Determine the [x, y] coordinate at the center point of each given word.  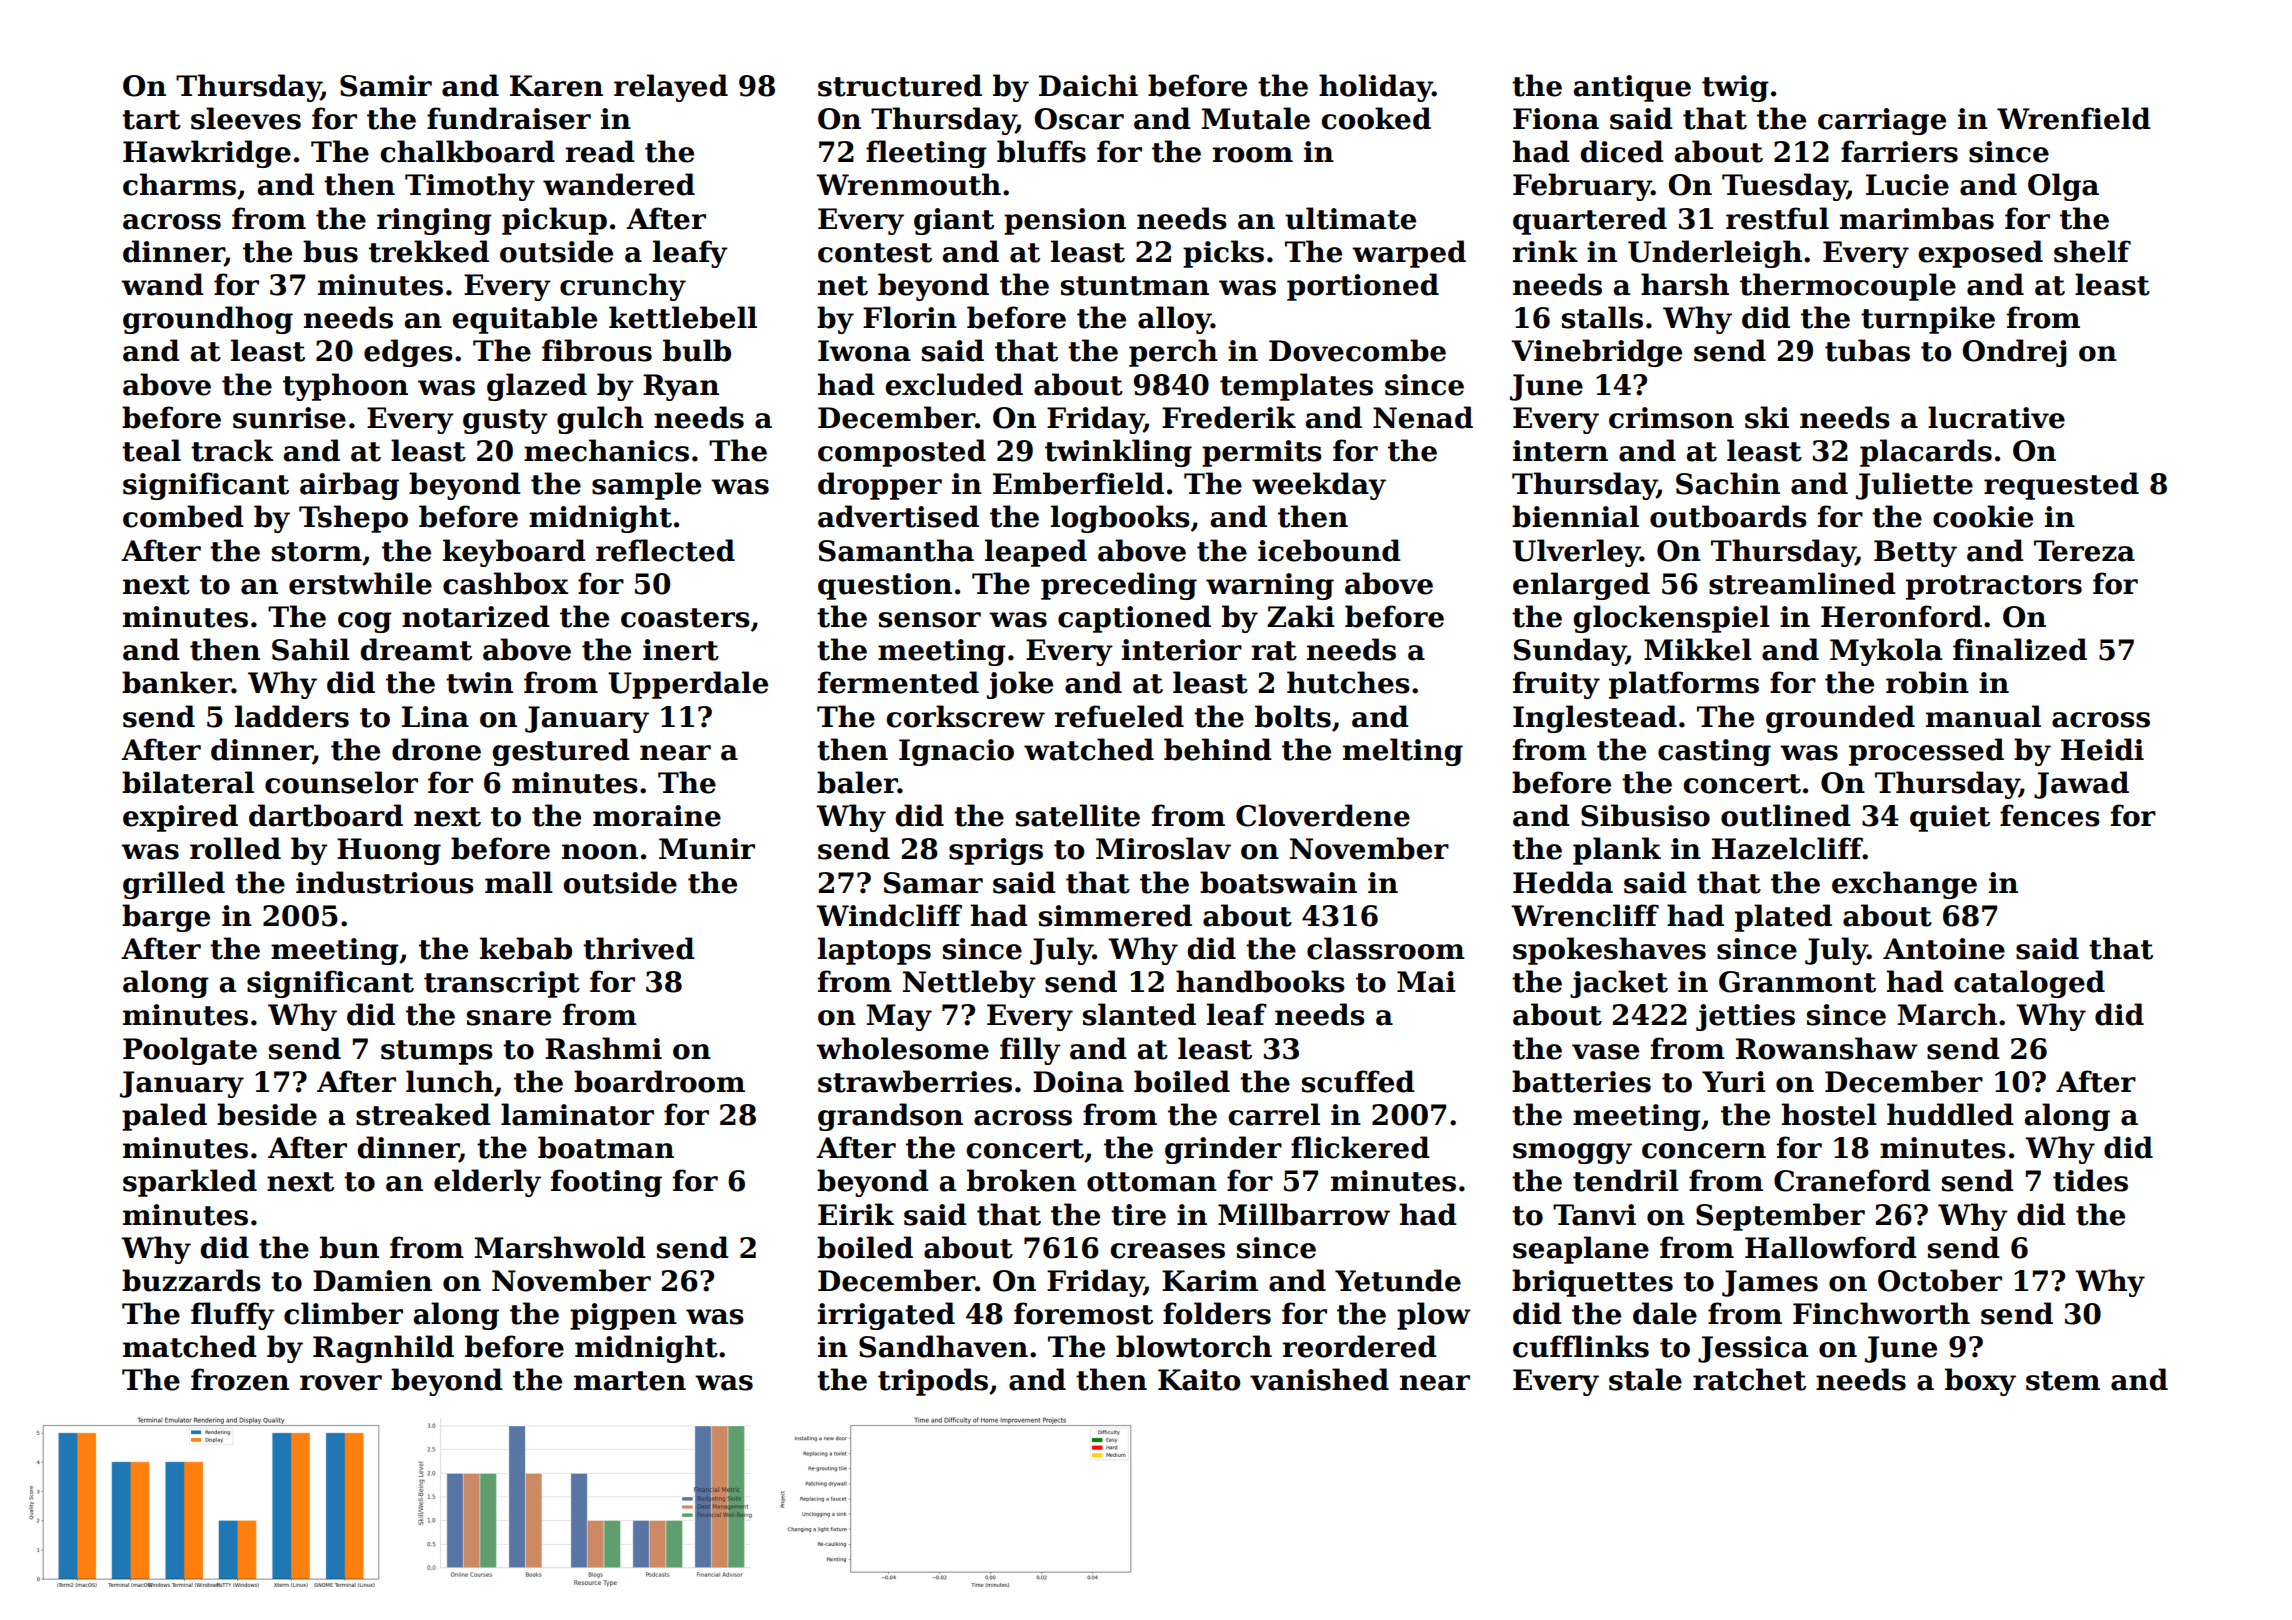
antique [1632, 88]
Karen [556, 86]
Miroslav [1163, 848]
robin [1927, 682]
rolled [235, 848]
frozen [240, 1379]
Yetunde [1398, 1280]
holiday [1376, 88]
